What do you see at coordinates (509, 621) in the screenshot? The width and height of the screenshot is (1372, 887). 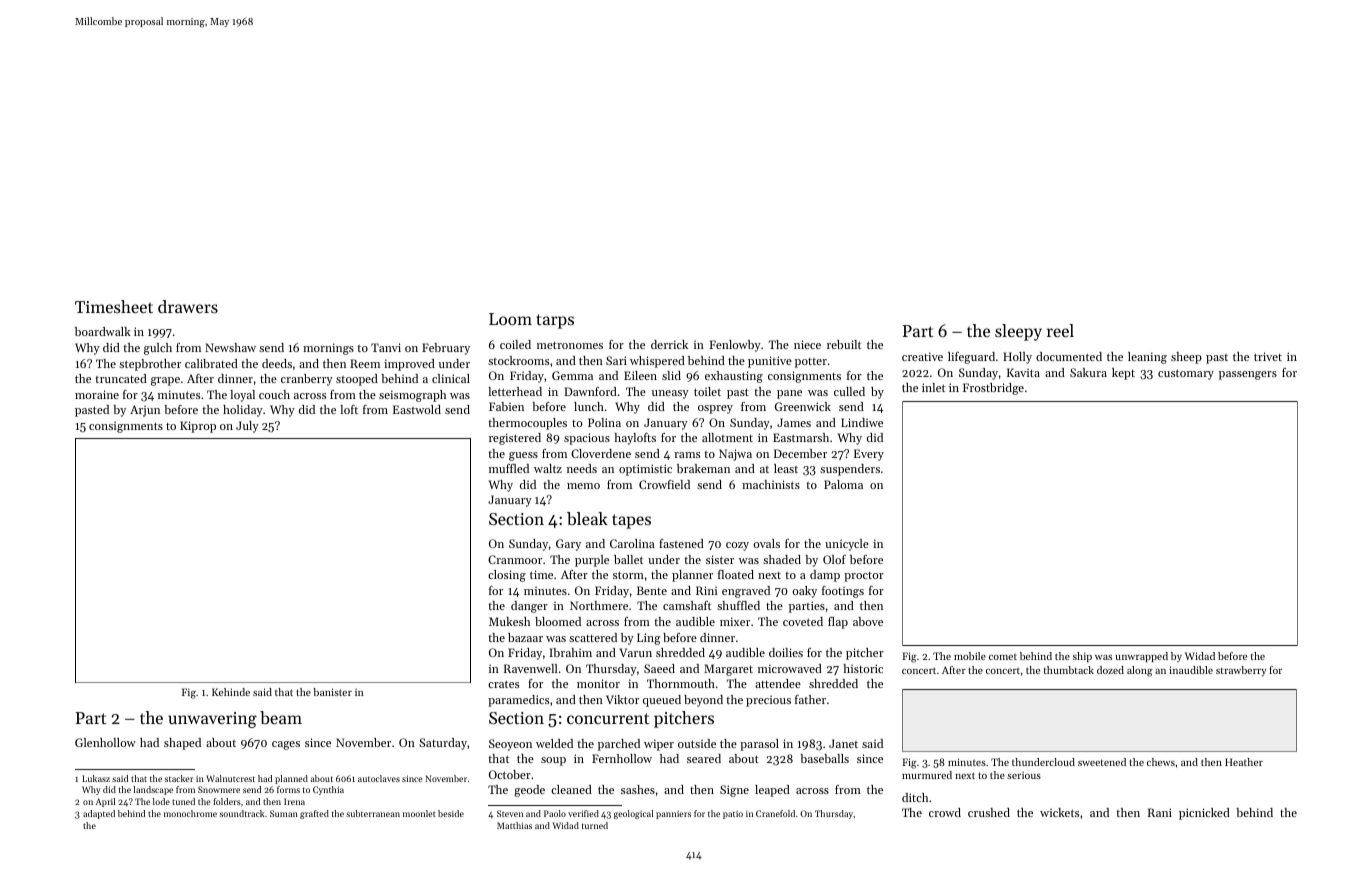 I see `Mukesh` at bounding box center [509, 621].
